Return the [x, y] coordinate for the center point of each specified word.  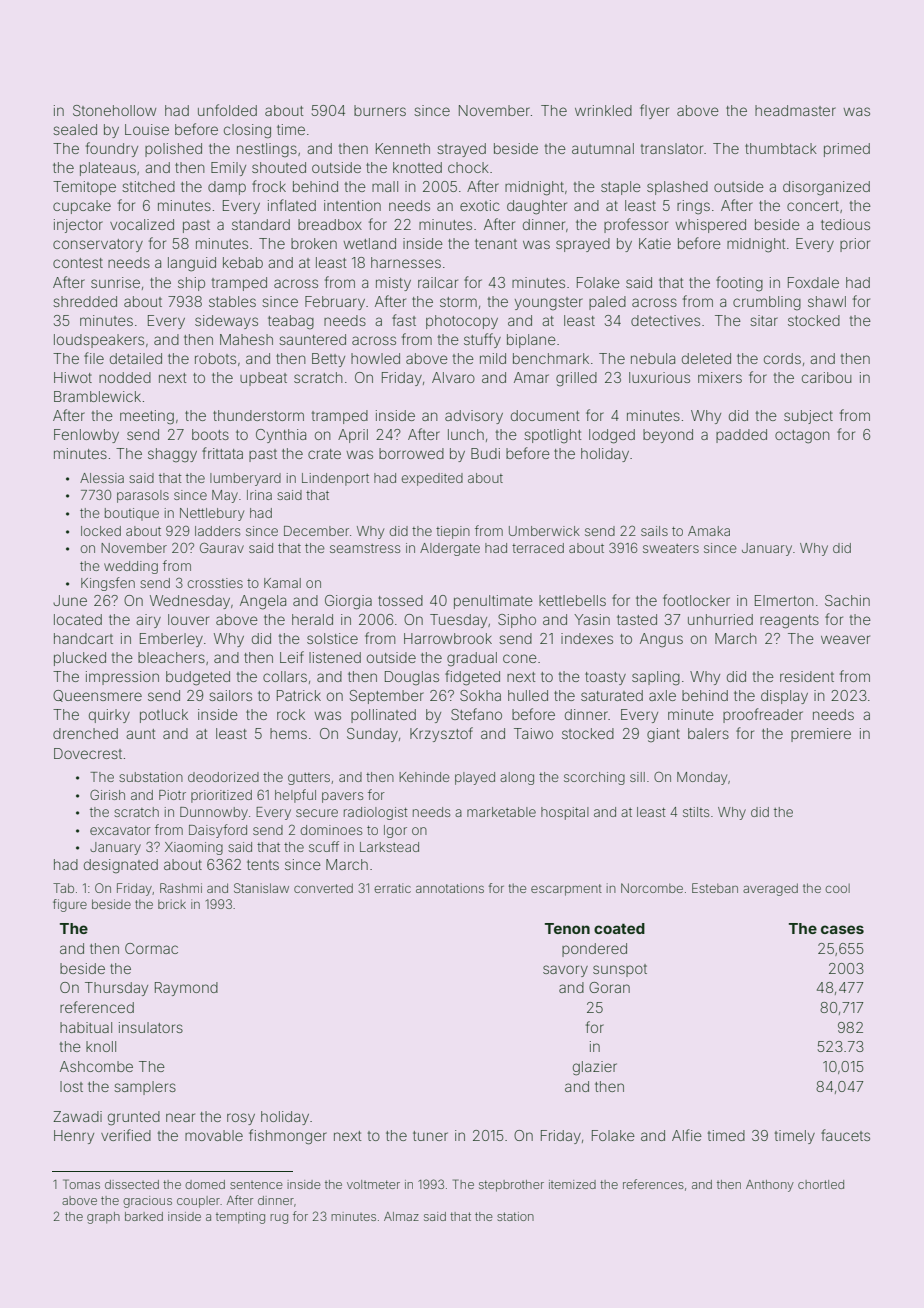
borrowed [411, 453]
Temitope [84, 188]
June [70, 600]
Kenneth [403, 148]
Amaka [709, 531]
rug [279, 1219]
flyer [654, 111]
